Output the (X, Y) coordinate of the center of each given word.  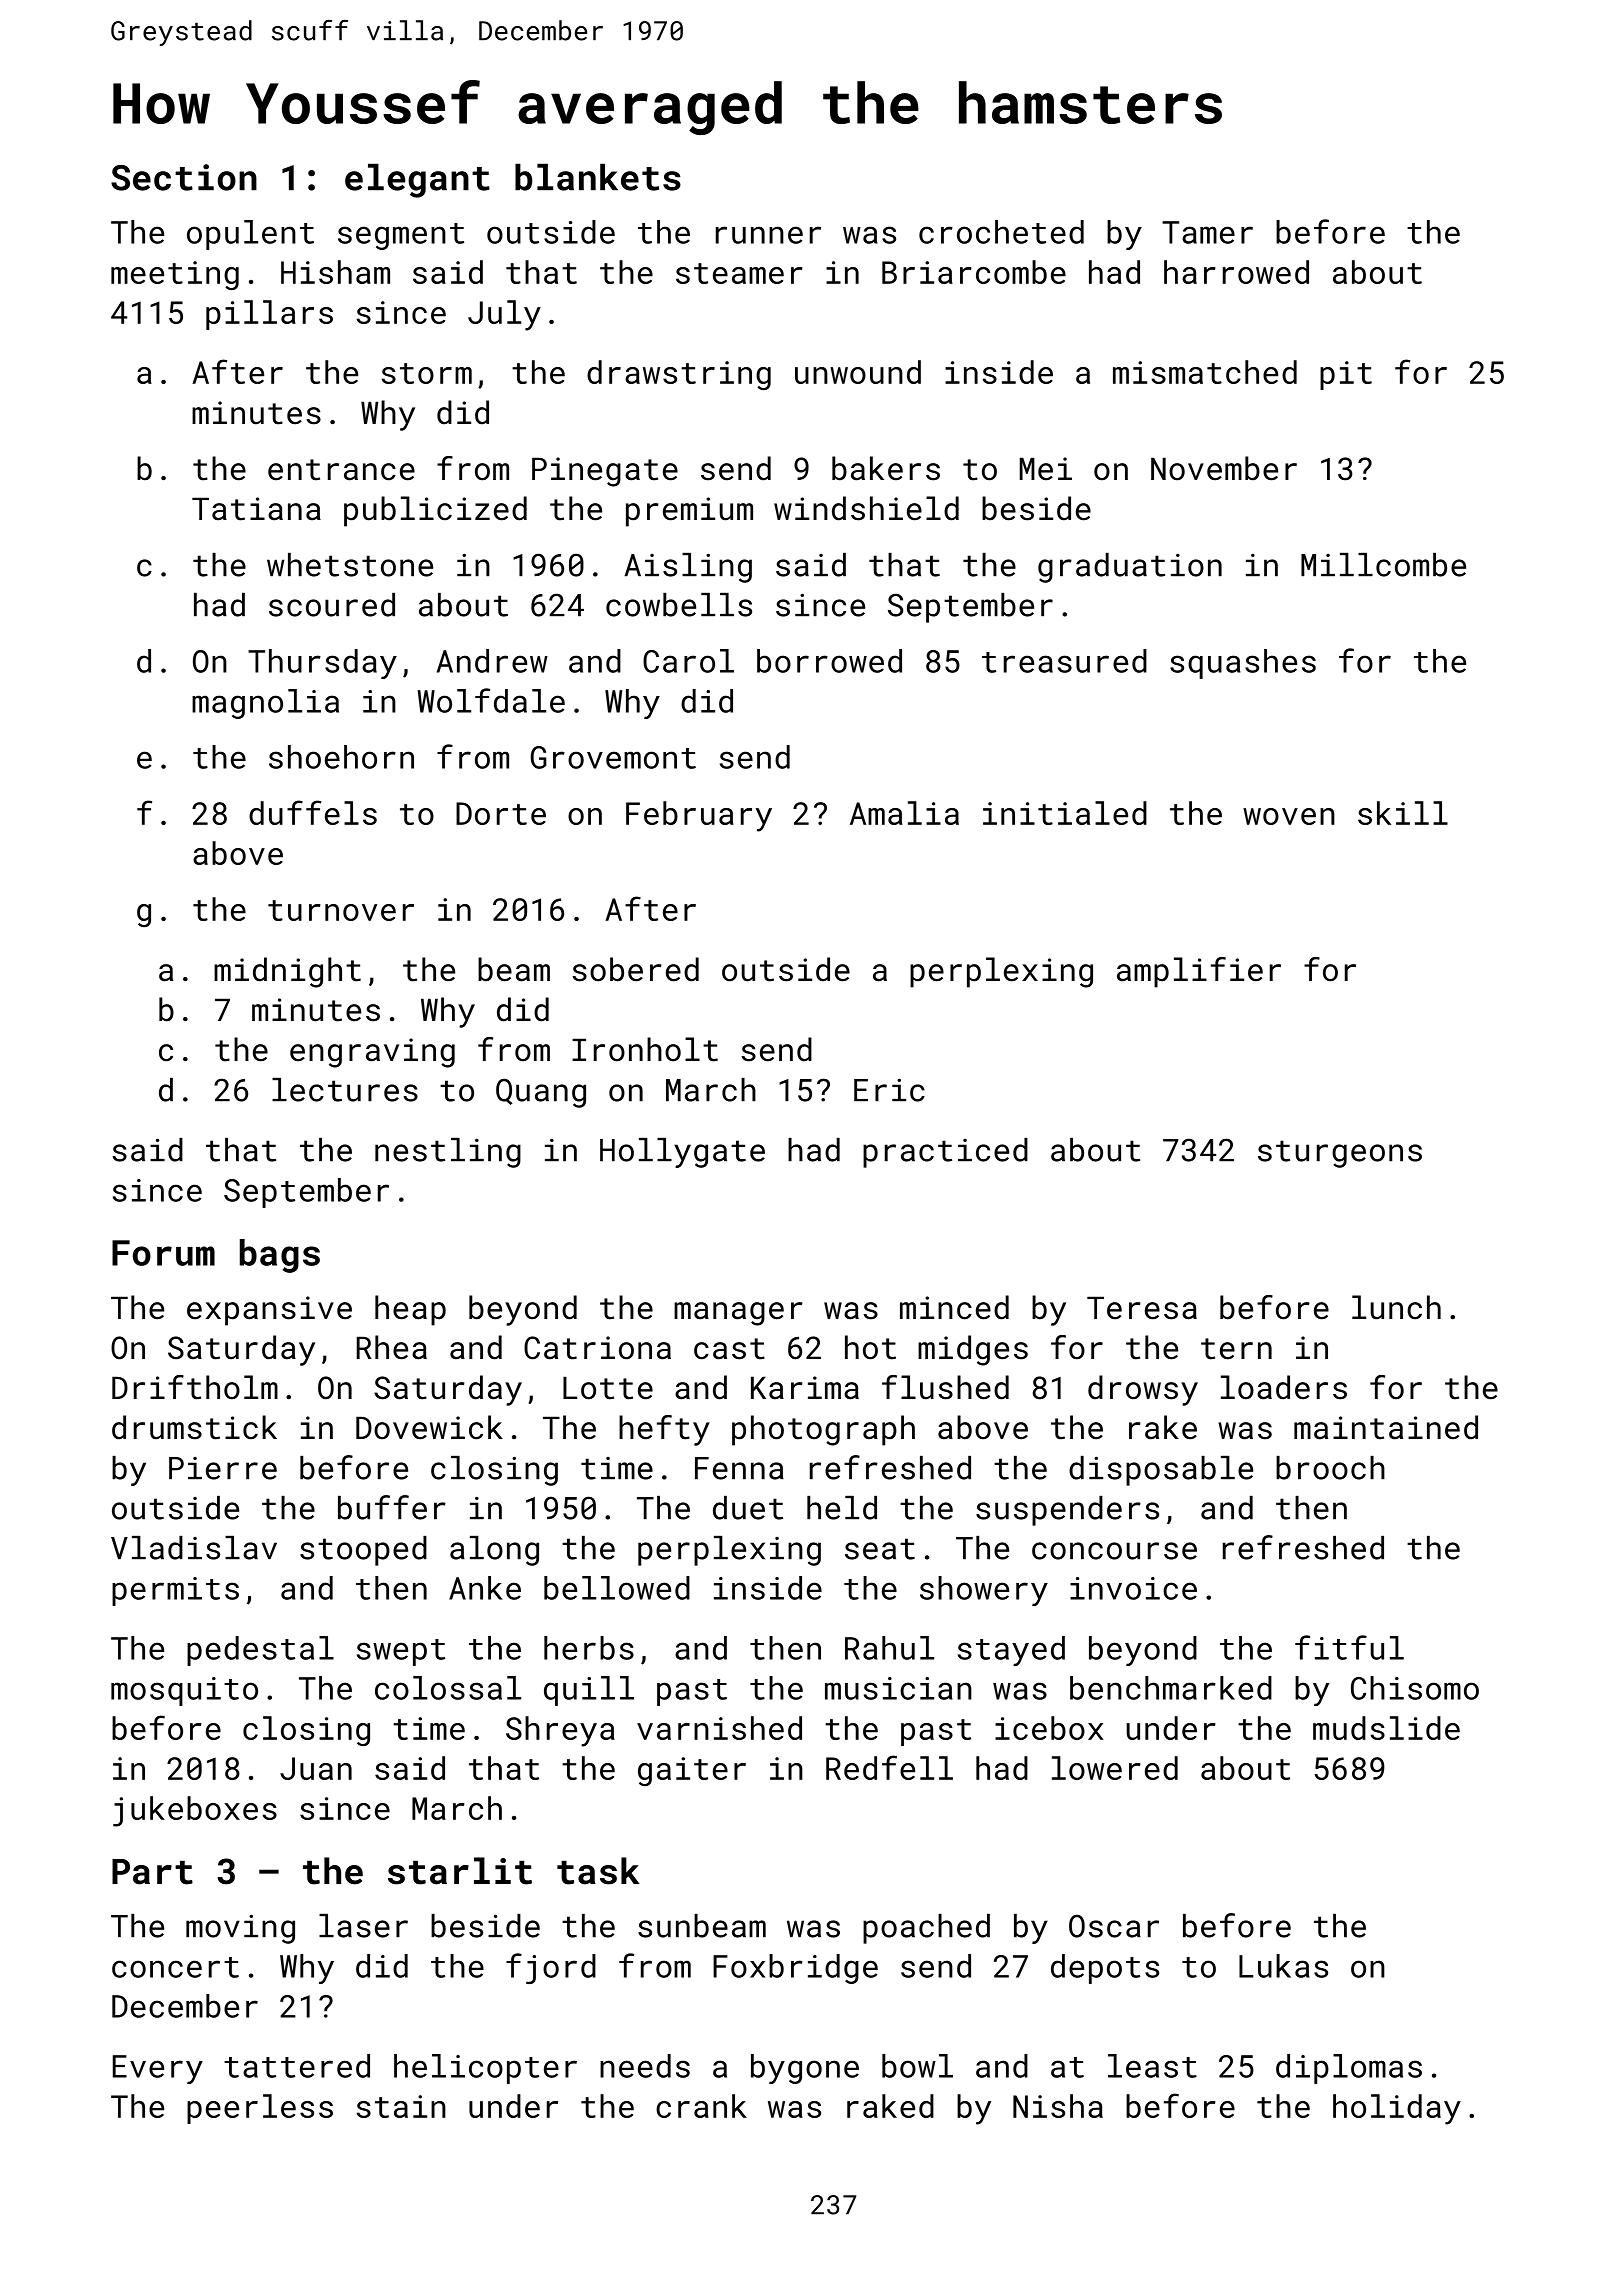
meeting (175, 275)
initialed (1065, 813)
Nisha (1058, 2106)
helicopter (485, 2069)
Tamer (1207, 232)
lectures (345, 1090)
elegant (417, 180)
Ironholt (645, 1049)
